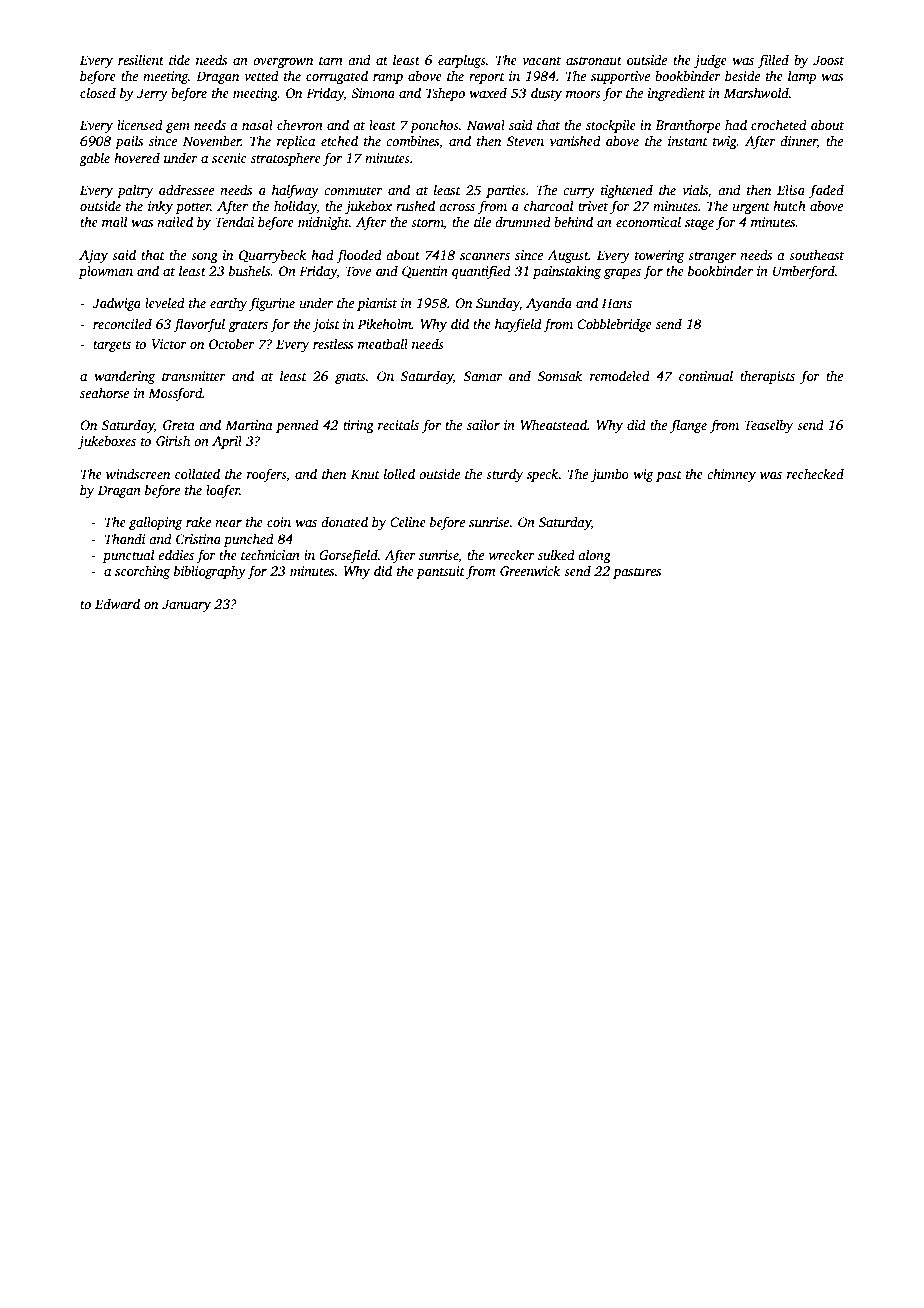  Describe the element at coordinates (731, 475) in the image. I see `chimney` at that location.
